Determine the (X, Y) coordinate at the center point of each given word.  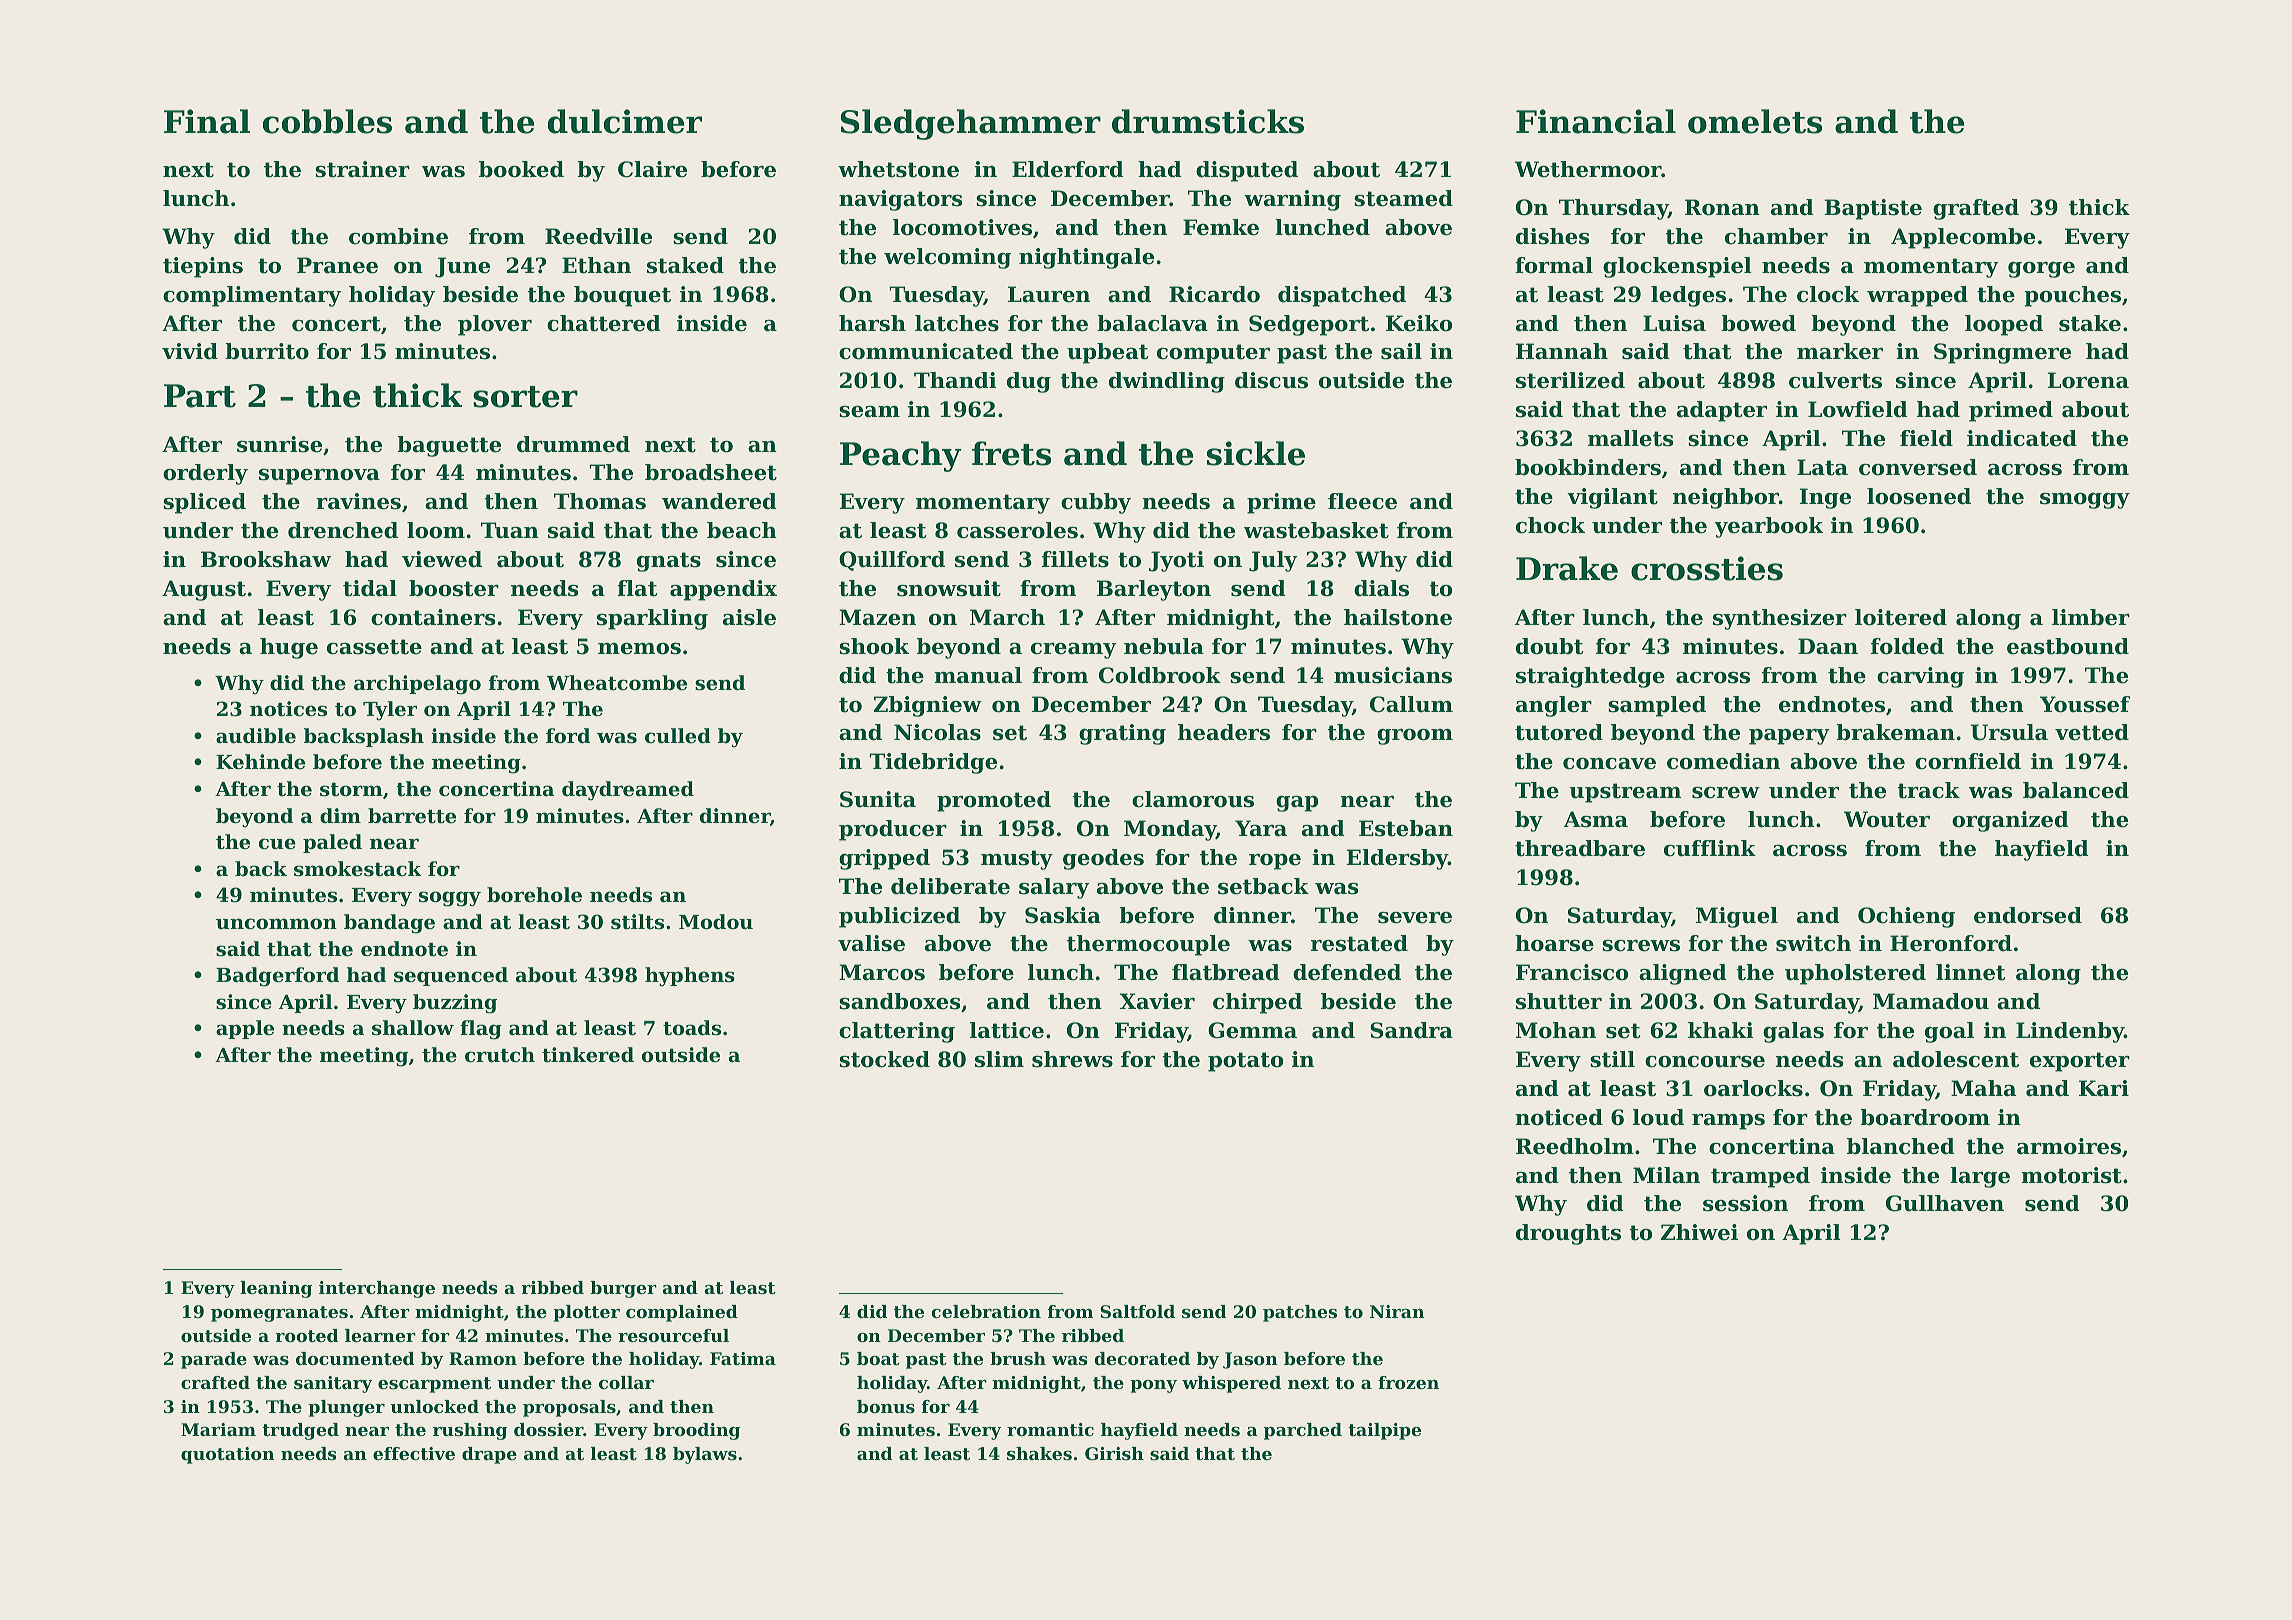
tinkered (588, 1055)
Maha (1983, 1088)
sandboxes (899, 1001)
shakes (1039, 1453)
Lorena (2088, 380)
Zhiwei (1699, 1232)
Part (200, 396)
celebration (986, 1311)
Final (207, 121)
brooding (696, 1431)
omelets (1755, 121)
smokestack (358, 869)
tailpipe (1384, 1431)
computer (1213, 354)
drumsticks (1208, 121)
